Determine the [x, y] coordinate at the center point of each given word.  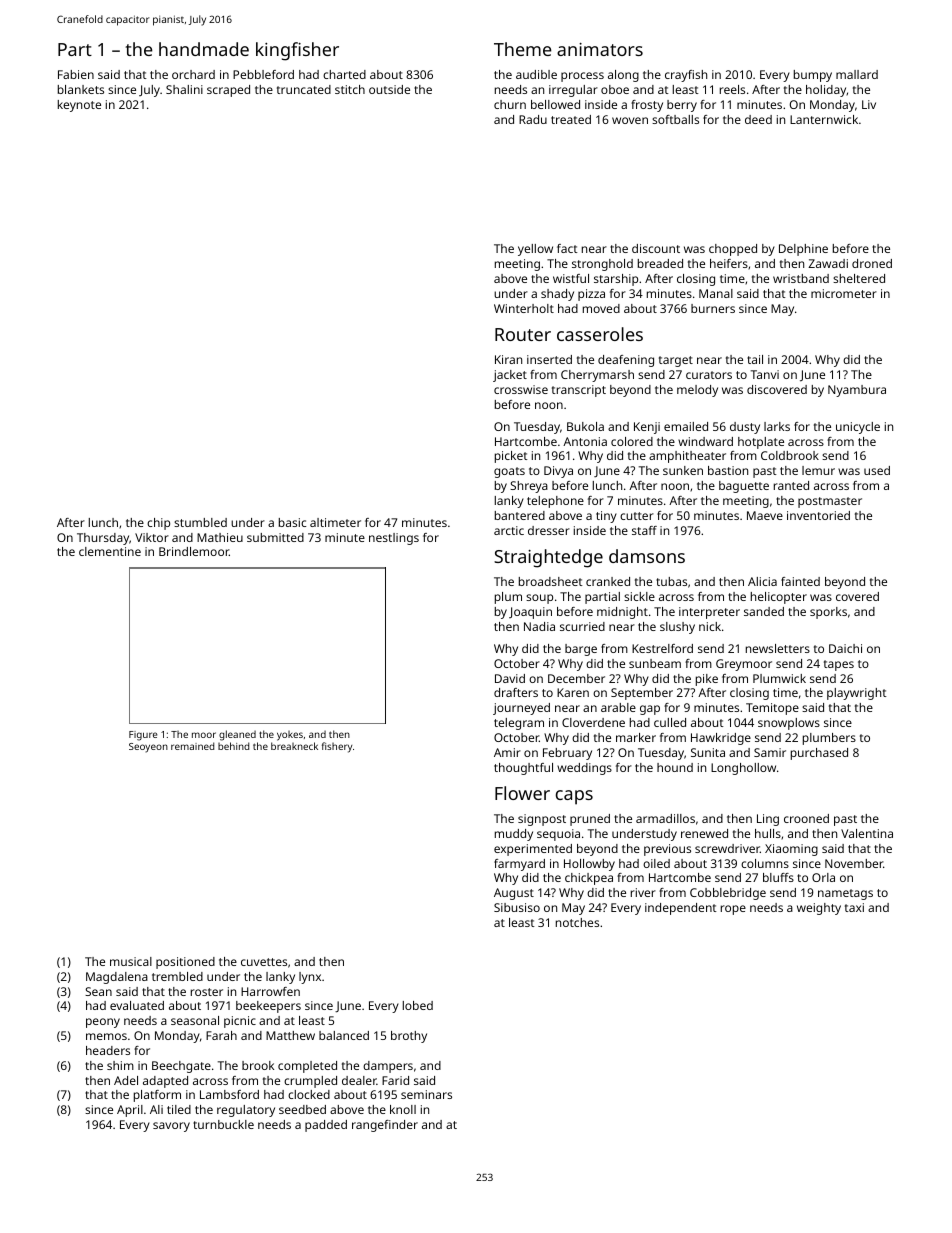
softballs [675, 119]
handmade [204, 49]
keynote [79, 106]
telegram [519, 724]
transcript [579, 391]
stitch [350, 89]
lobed [418, 1005]
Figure [143, 736]
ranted [791, 485]
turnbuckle [223, 1124]
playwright [857, 694]
